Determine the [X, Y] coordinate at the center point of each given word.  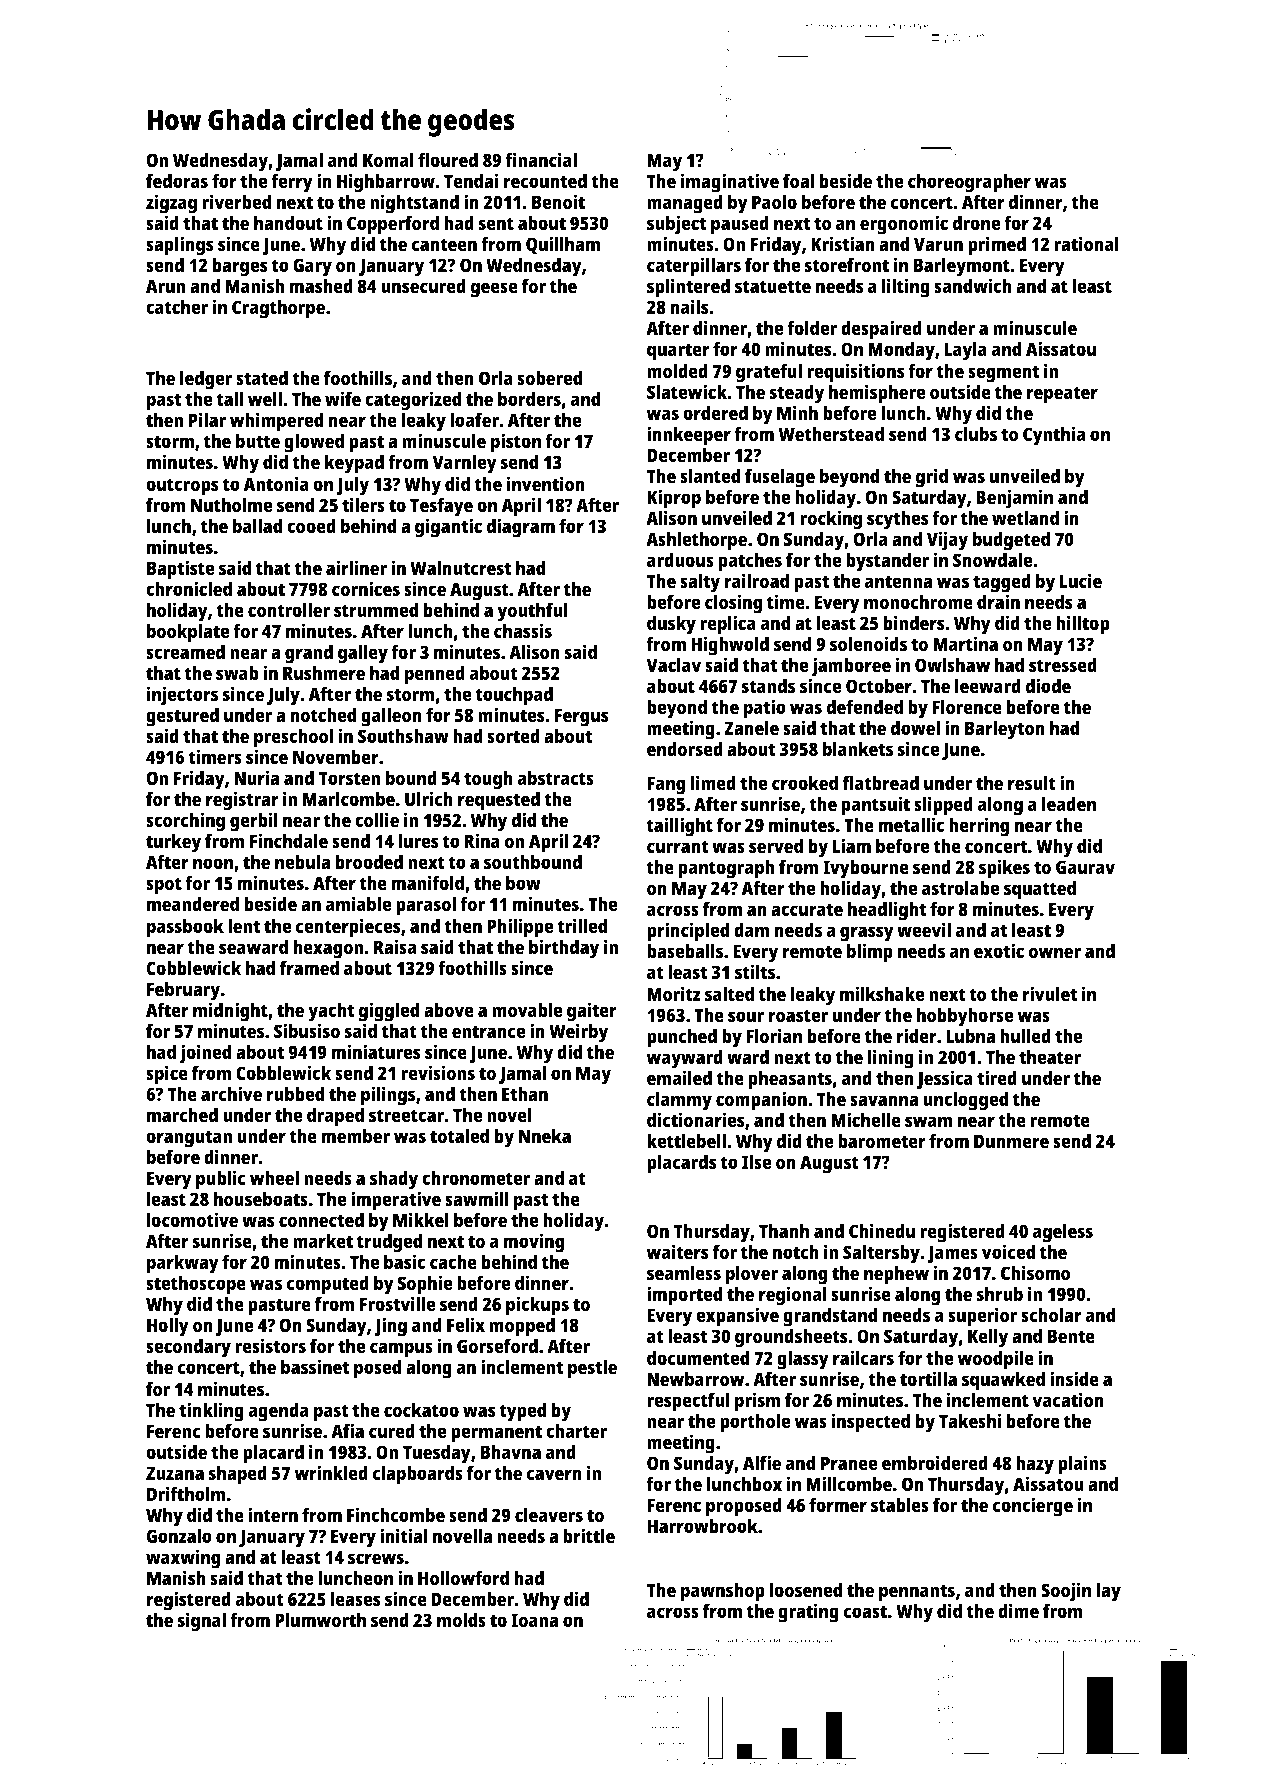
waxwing [183, 1559]
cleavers [549, 1515]
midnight [230, 1012]
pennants [917, 1593]
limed [713, 782]
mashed [321, 286]
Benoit [558, 201]
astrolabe [960, 888]
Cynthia [1054, 436]
